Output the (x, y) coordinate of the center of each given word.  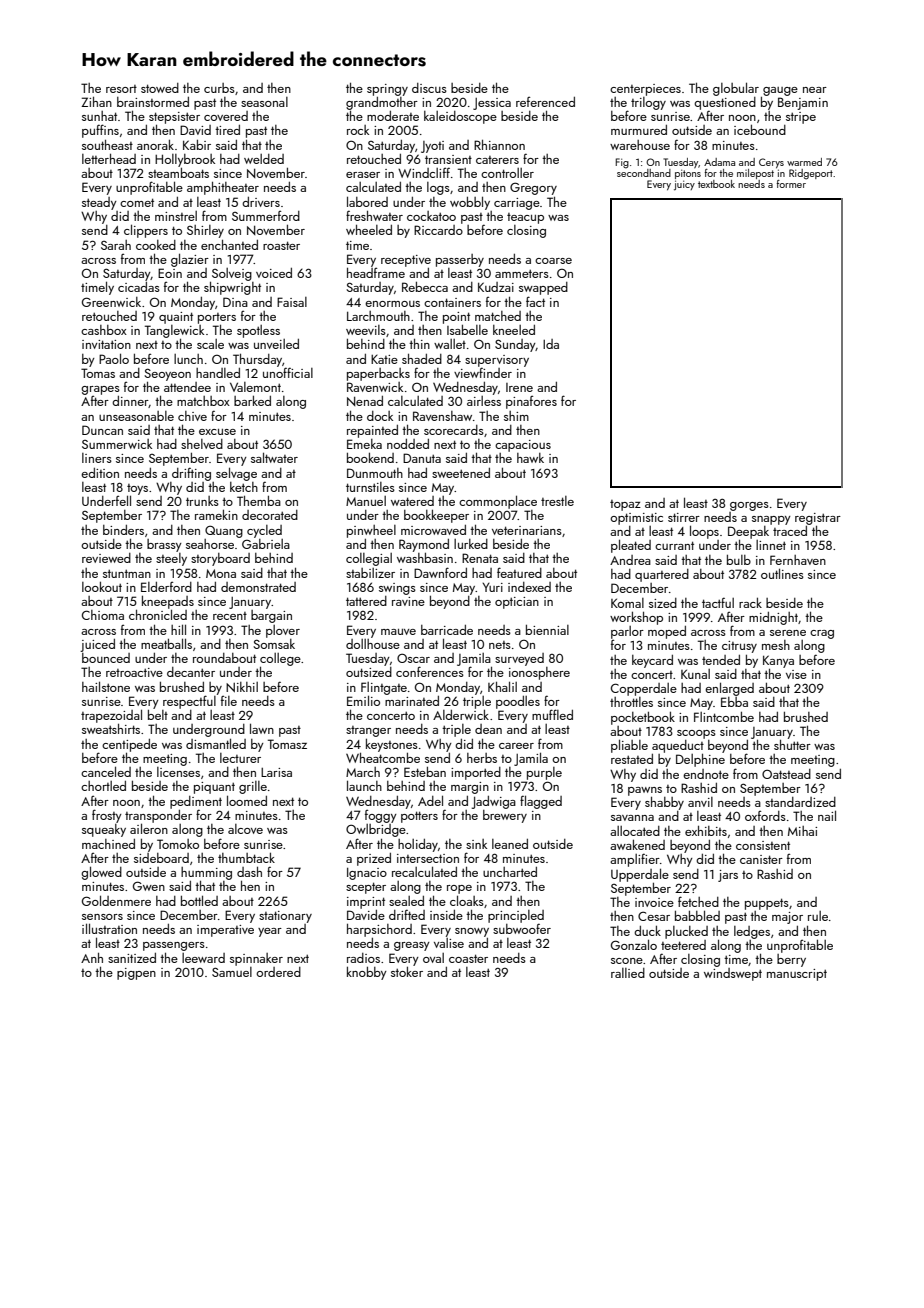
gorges (749, 506)
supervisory (497, 361)
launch (364, 785)
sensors (102, 917)
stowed (160, 88)
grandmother (382, 103)
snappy (771, 520)
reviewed (106, 558)
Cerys (771, 163)
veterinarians (527, 530)
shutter (792, 745)
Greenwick (111, 302)
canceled (106, 771)
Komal (627, 603)
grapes (100, 391)
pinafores (531, 402)
